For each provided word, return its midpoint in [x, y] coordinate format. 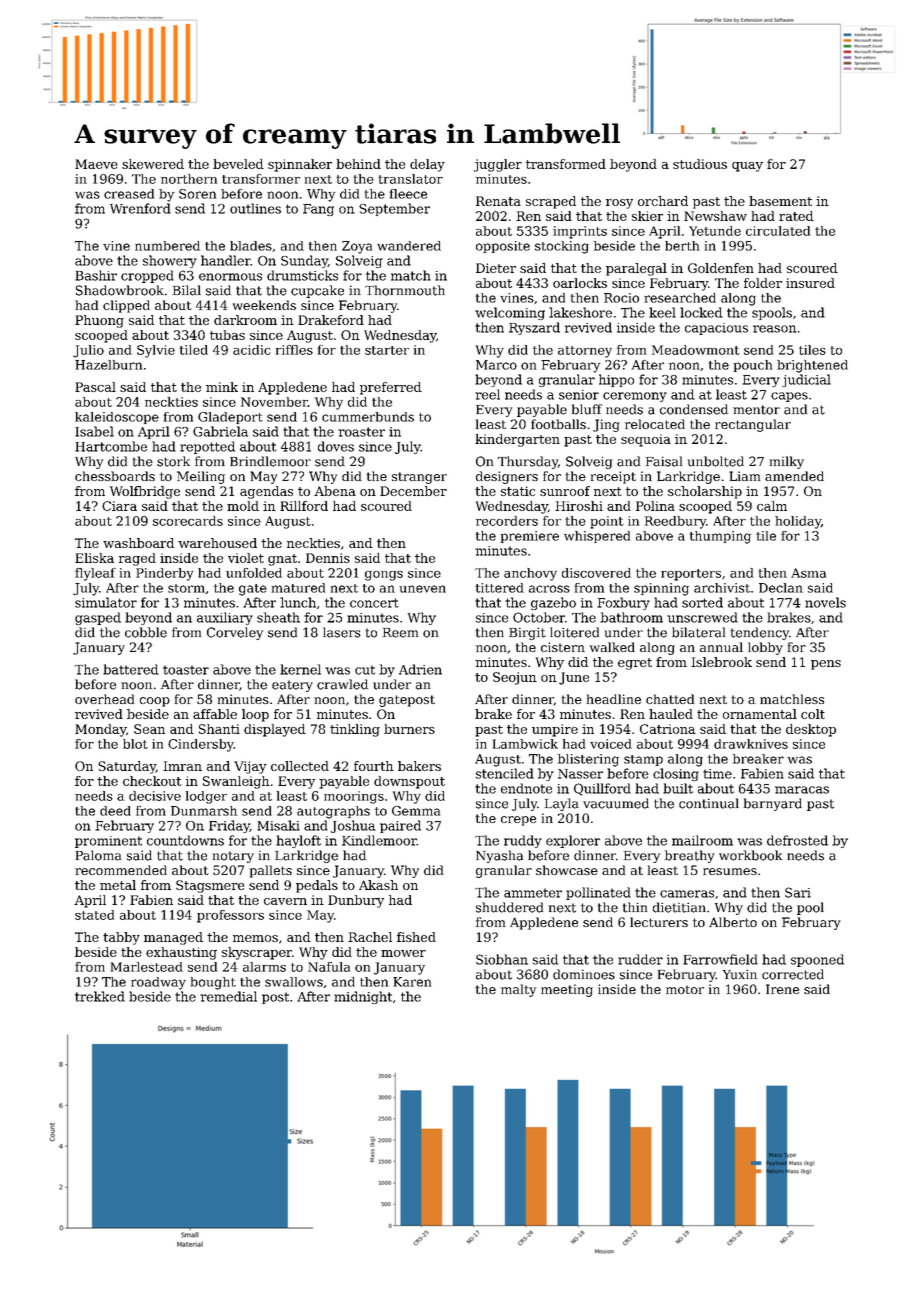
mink [222, 387]
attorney [585, 352]
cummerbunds [368, 417]
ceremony [635, 397]
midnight [363, 997]
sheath [278, 617]
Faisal [664, 461]
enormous [230, 277]
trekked [100, 996]
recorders [507, 521]
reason [775, 329]
